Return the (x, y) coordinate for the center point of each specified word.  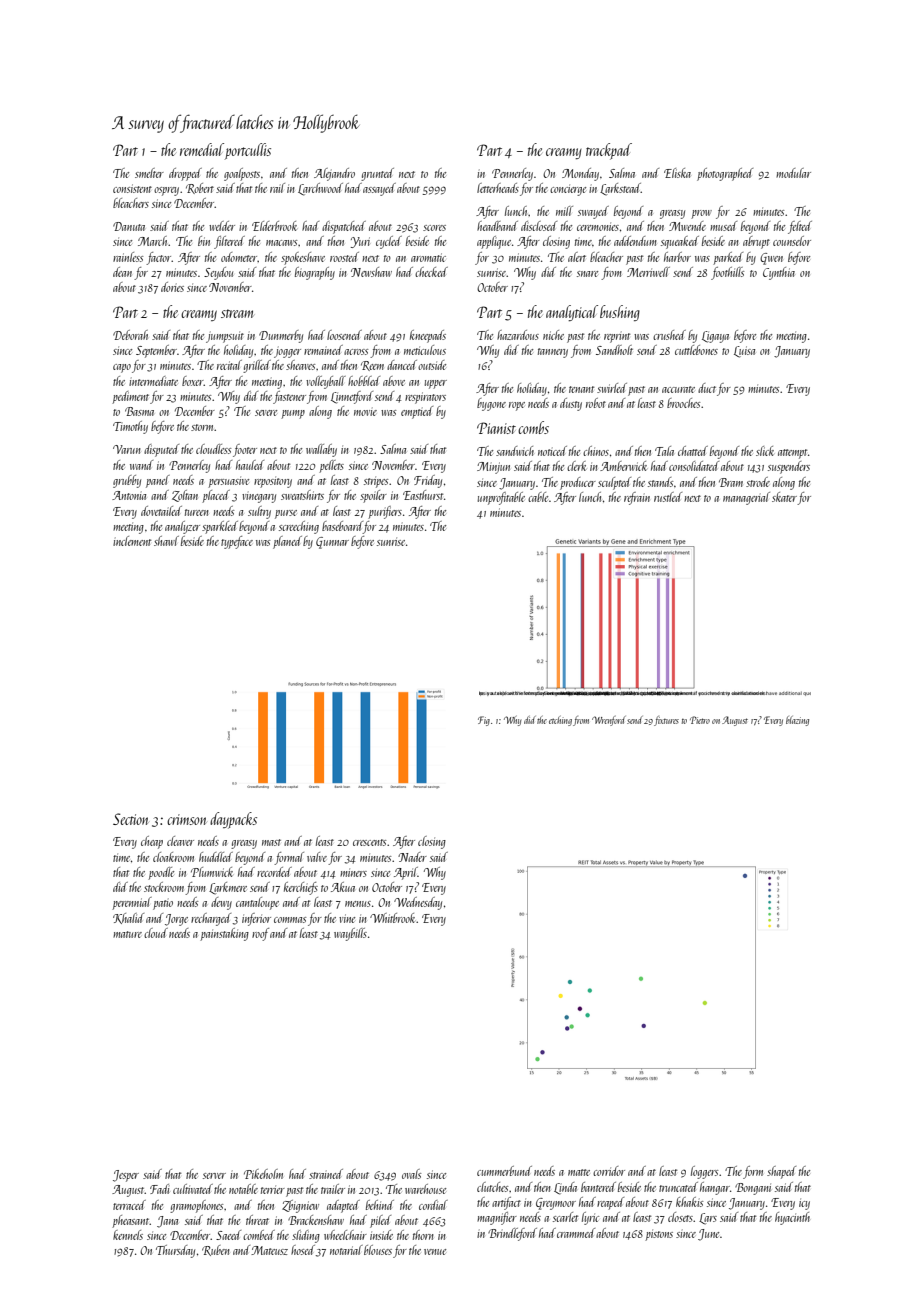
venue (435, 1252)
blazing (797, 721)
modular (793, 173)
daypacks (233, 820)
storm (203, 427)
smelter (149, 173)
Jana (167, 1222)
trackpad (609, 151)
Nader (412, 857)
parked (728, 258)
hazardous (518, 335)
